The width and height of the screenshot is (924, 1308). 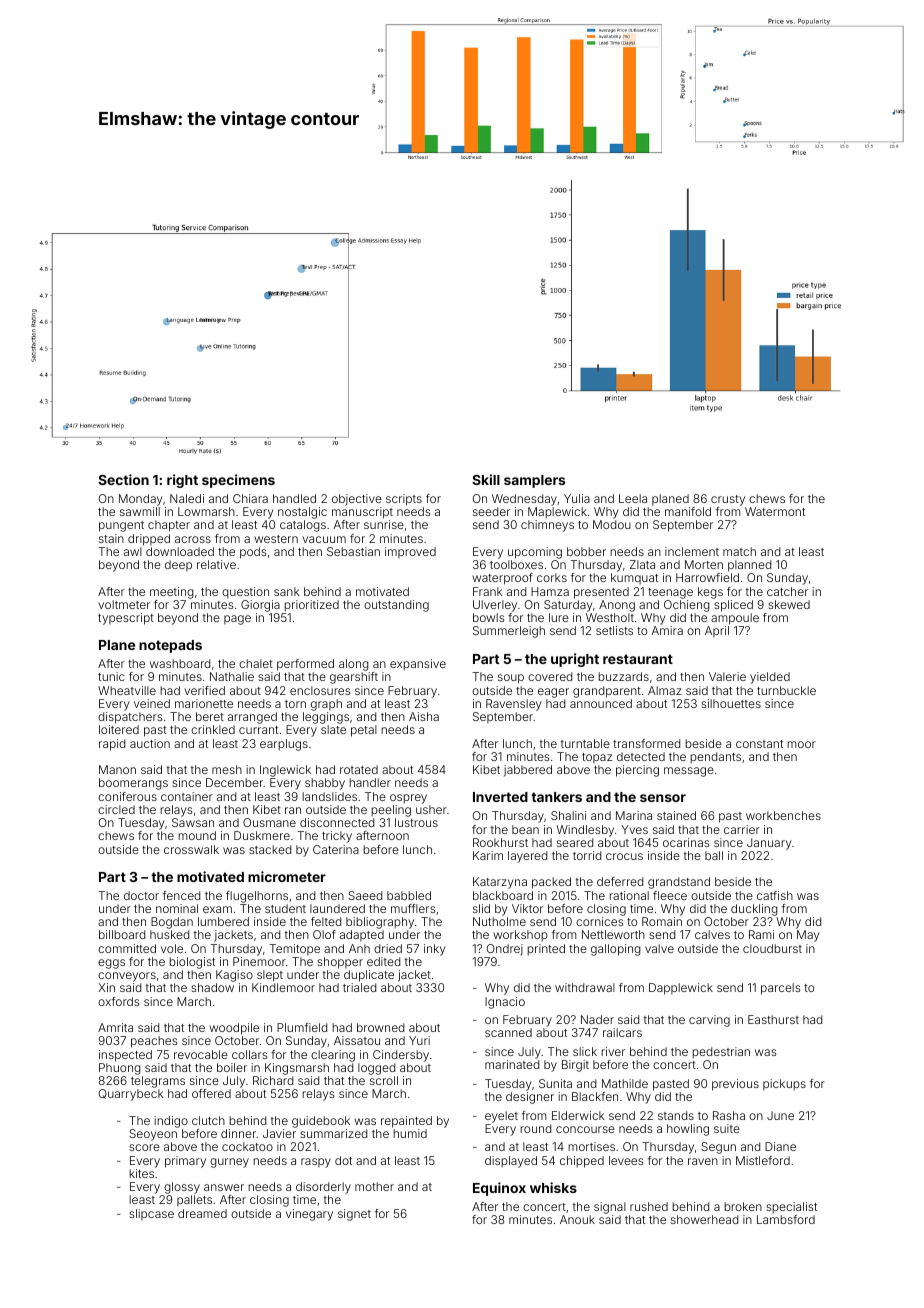 I want to click on glossy, so click(x=182, y=1188).
